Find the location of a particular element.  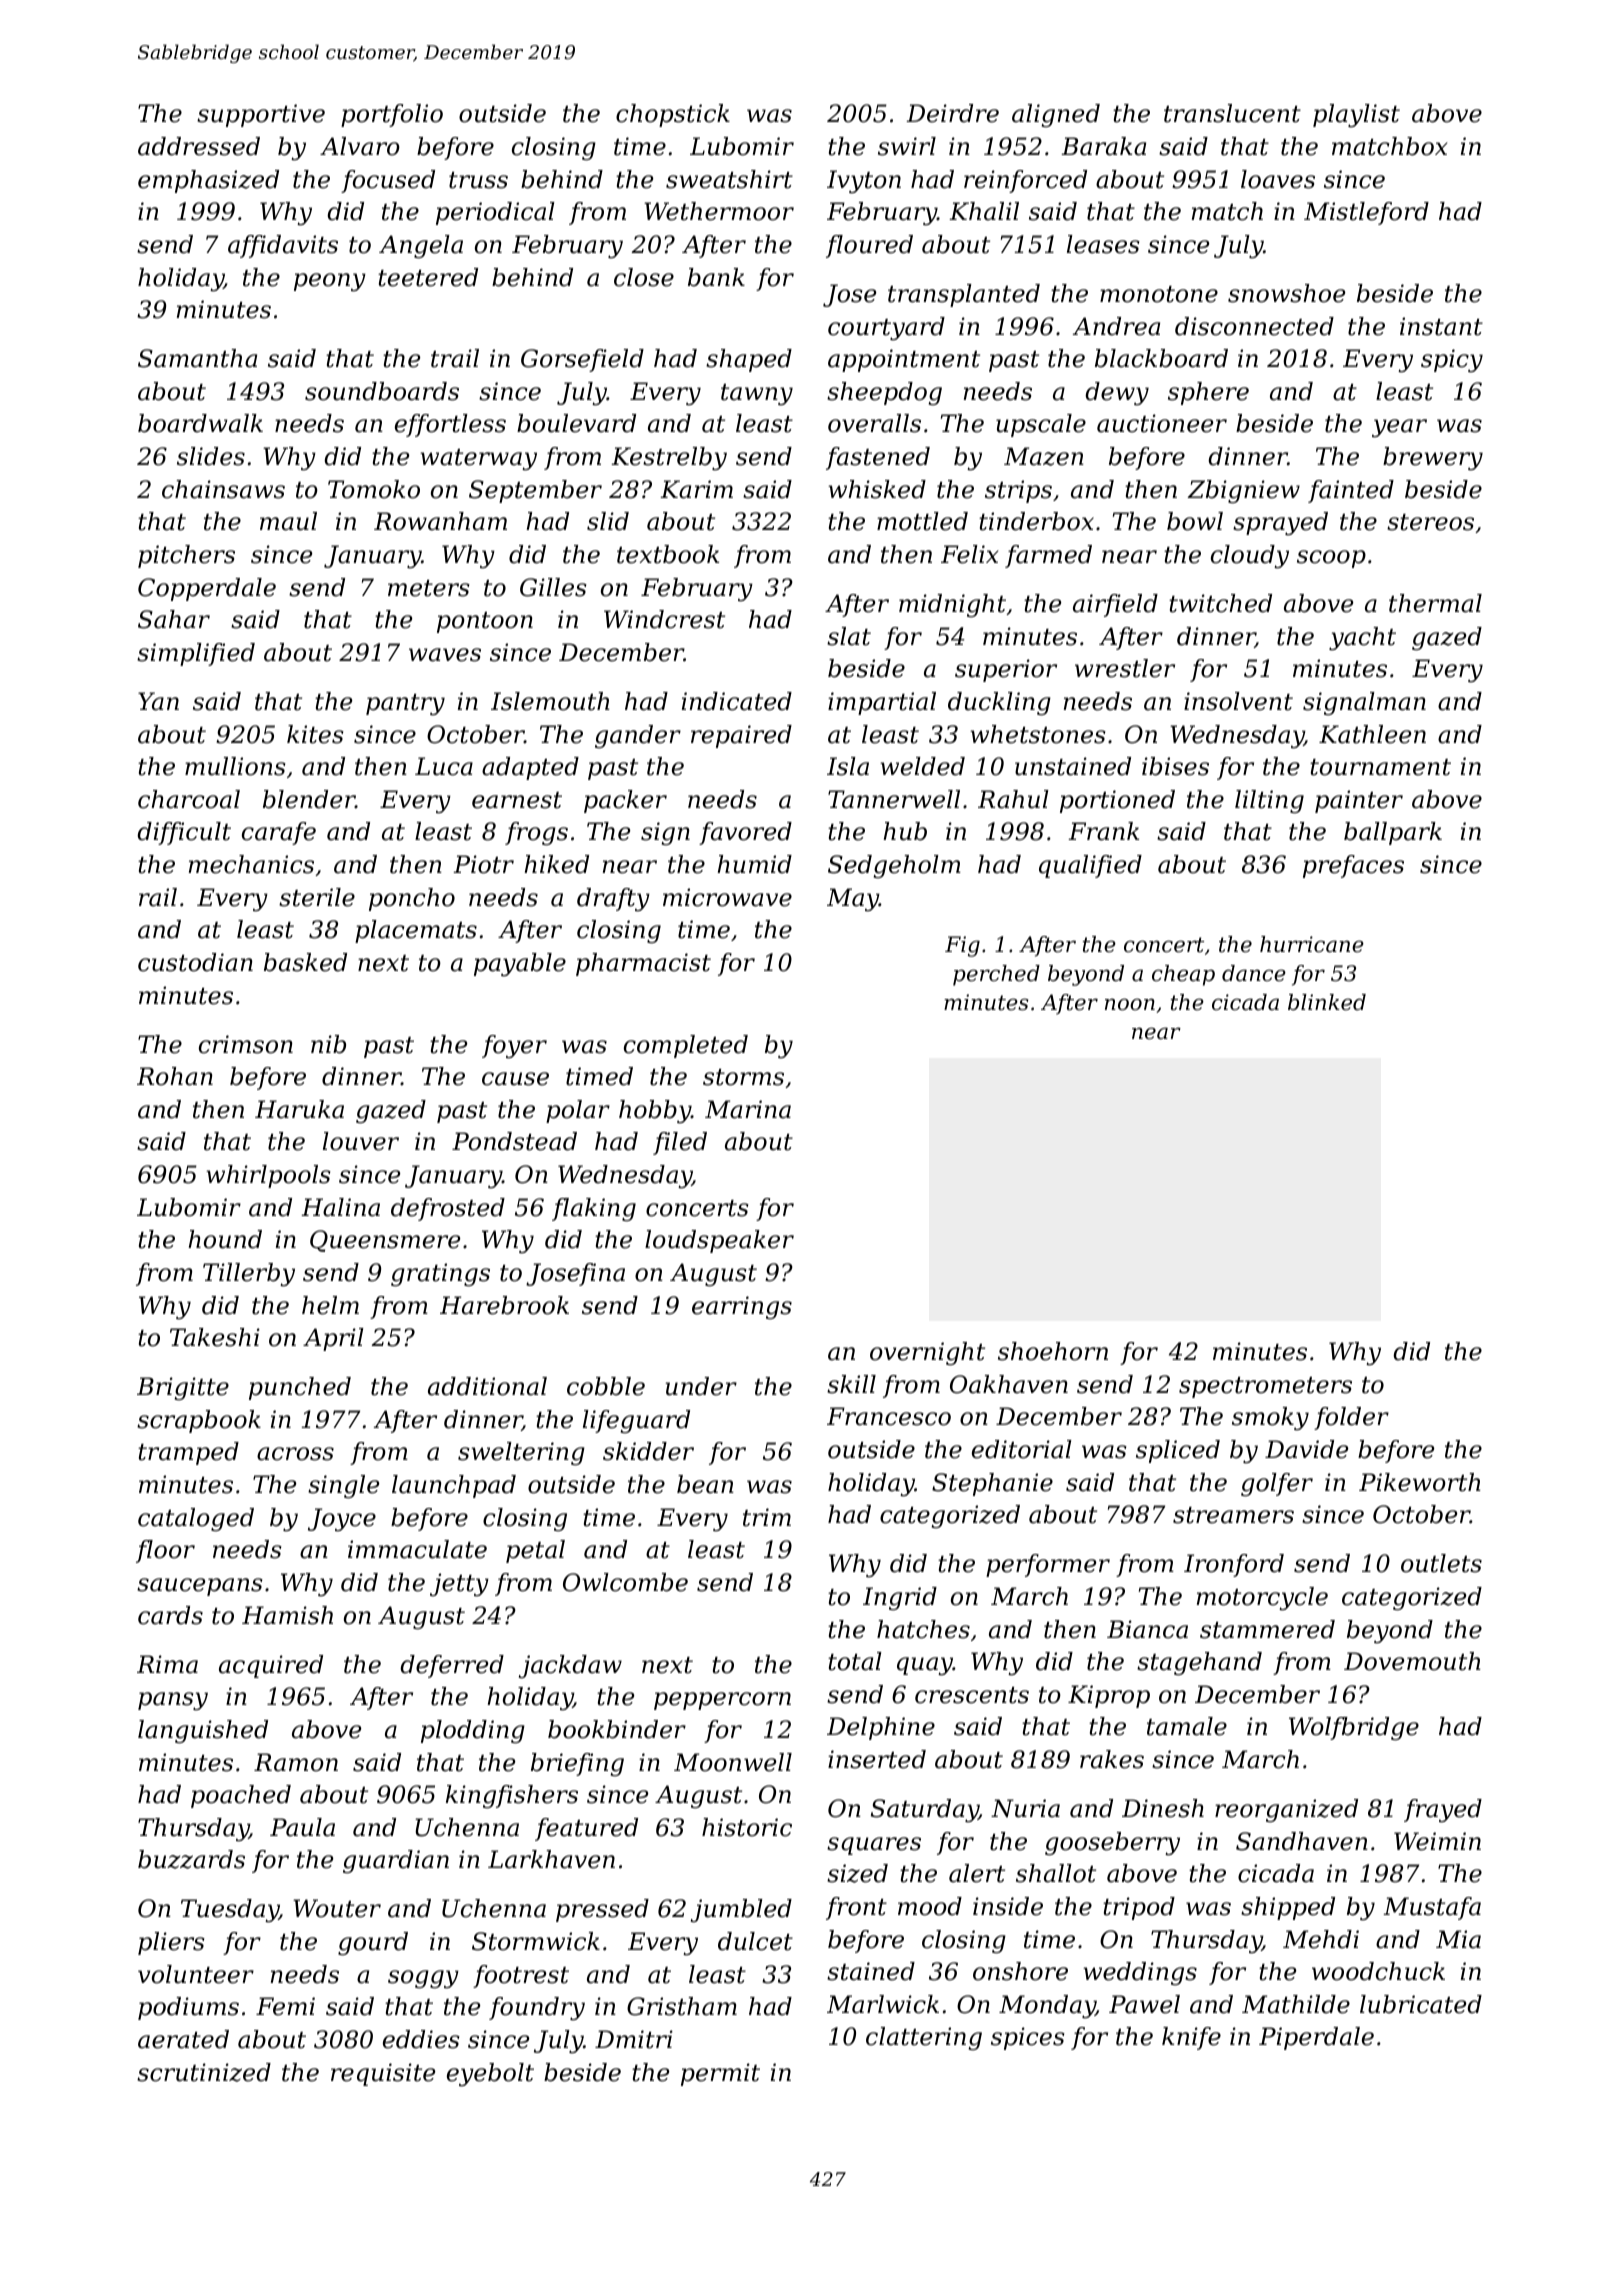

chopstick is located at coordinates (673, 115).
